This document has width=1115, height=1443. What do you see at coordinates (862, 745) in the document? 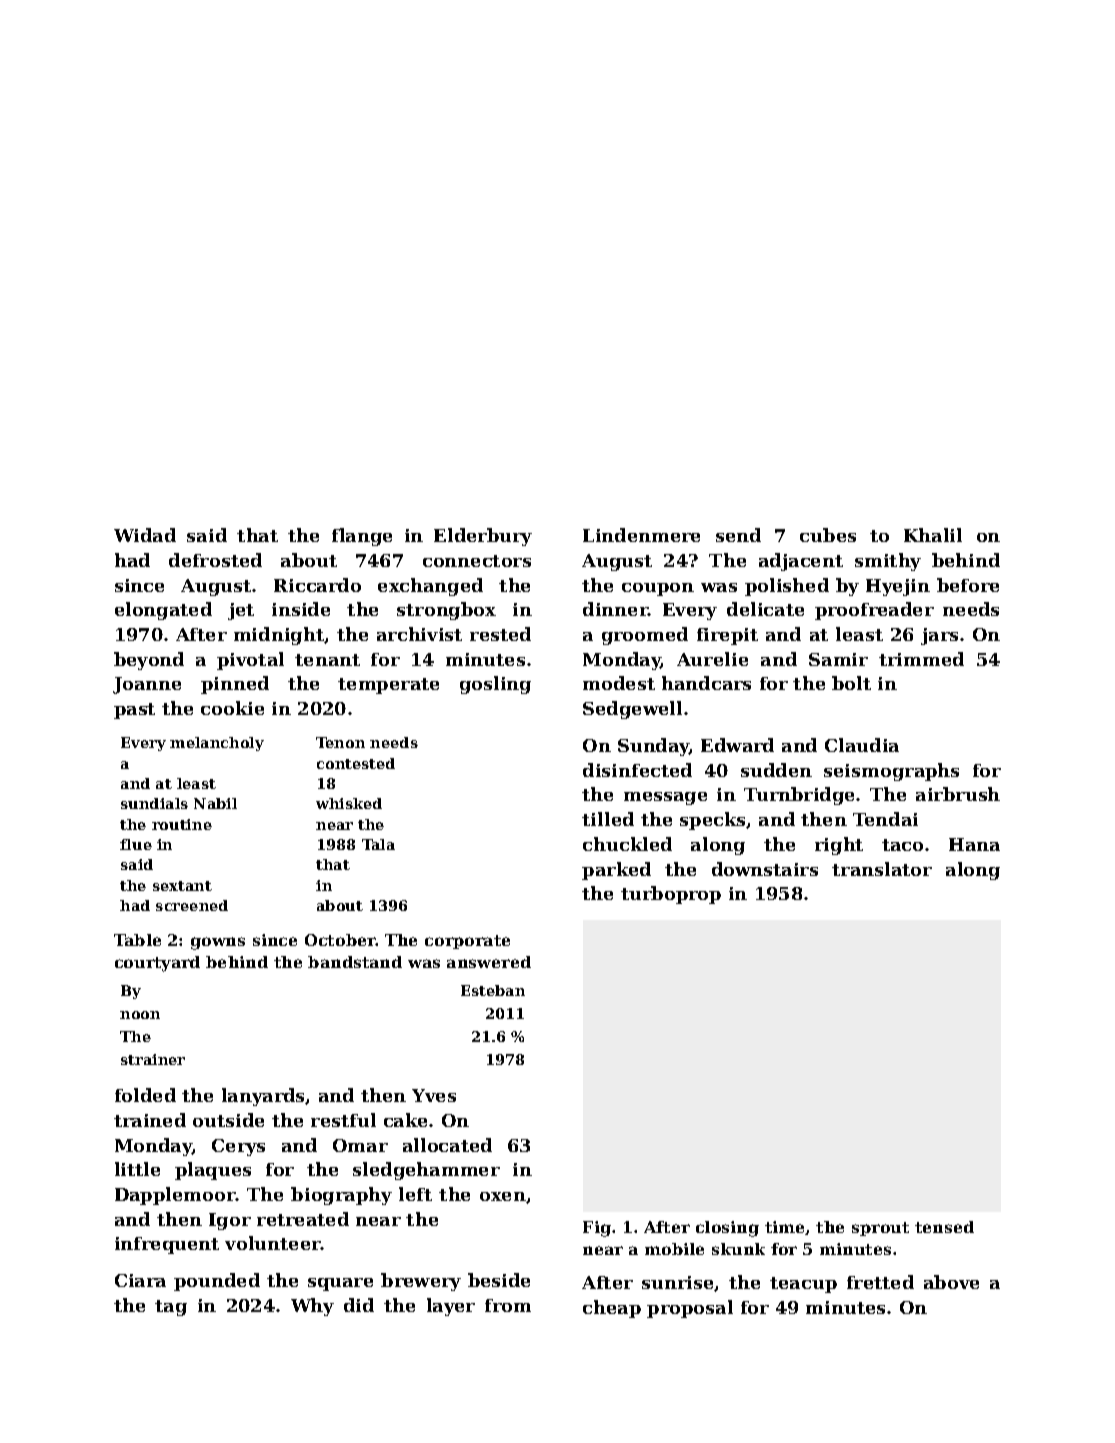
I see `Claudia` at bounding box center [862, 745].
